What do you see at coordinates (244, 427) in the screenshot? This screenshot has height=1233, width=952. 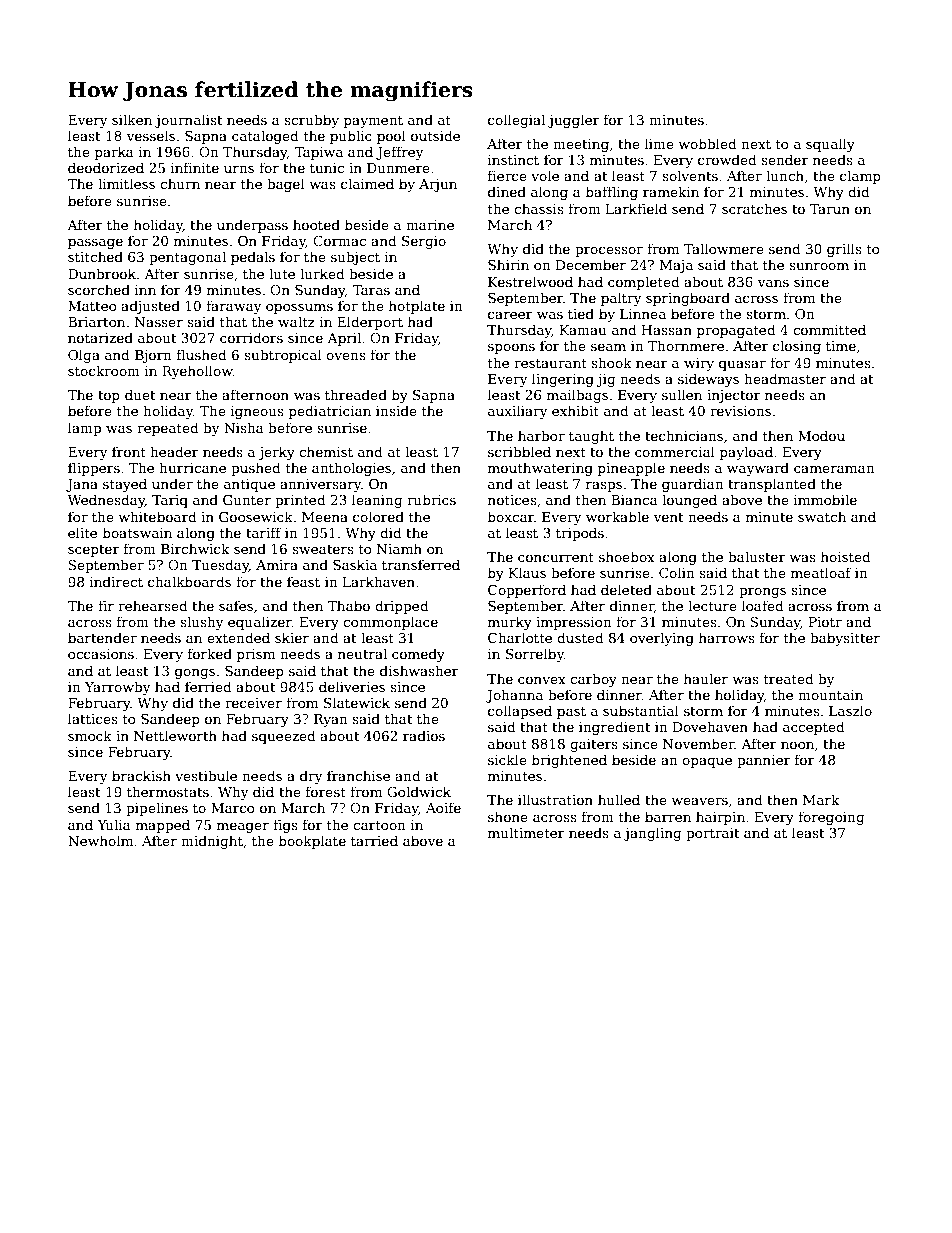 I see `Nisha` at bounding box center [244, 427].
